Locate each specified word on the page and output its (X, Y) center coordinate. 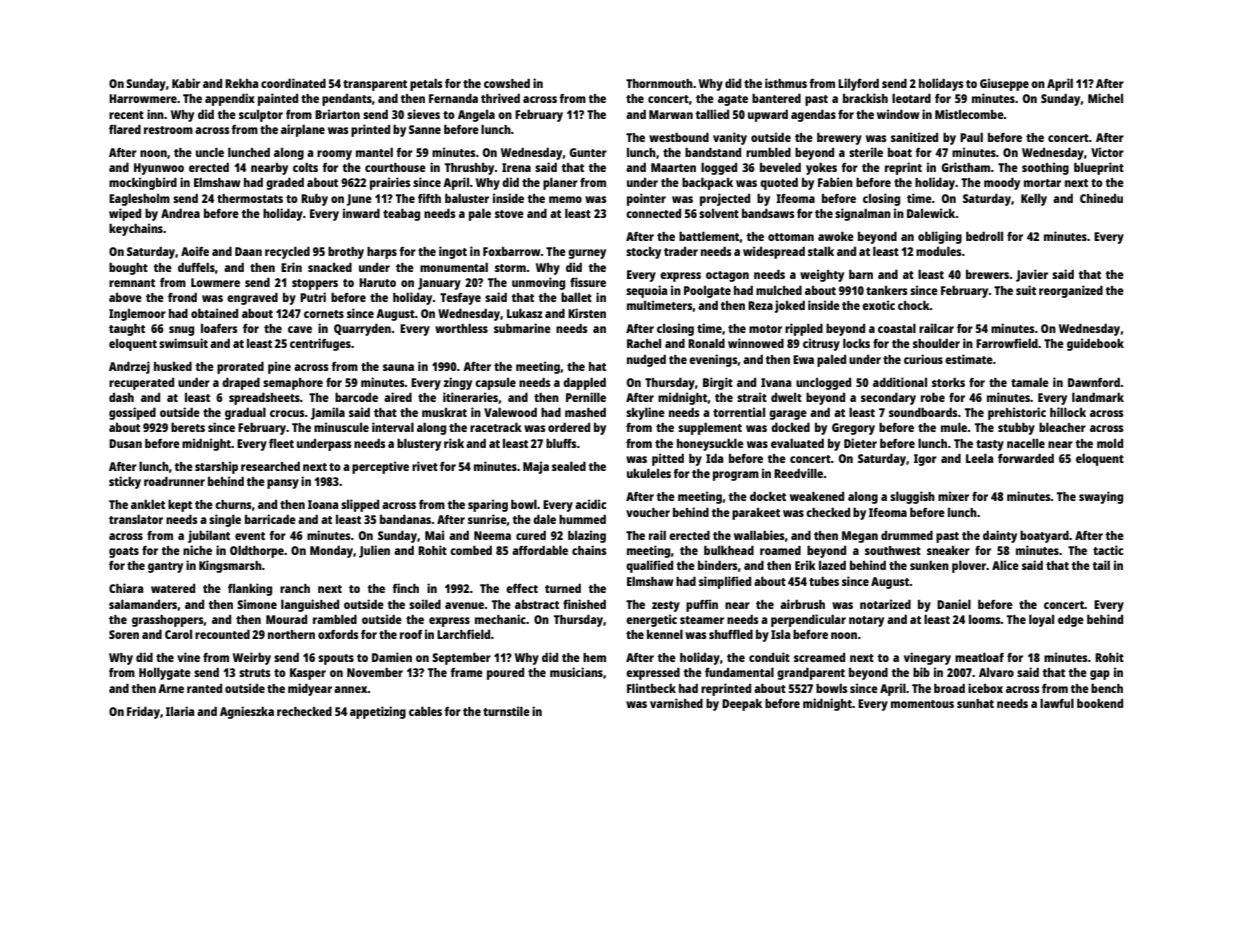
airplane (303, 130)
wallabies (759, 535)
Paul (971, 137)
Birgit (718, 383)
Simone (257, 604)
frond (182, 297)
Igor (925, 460)
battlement (709, 236)
